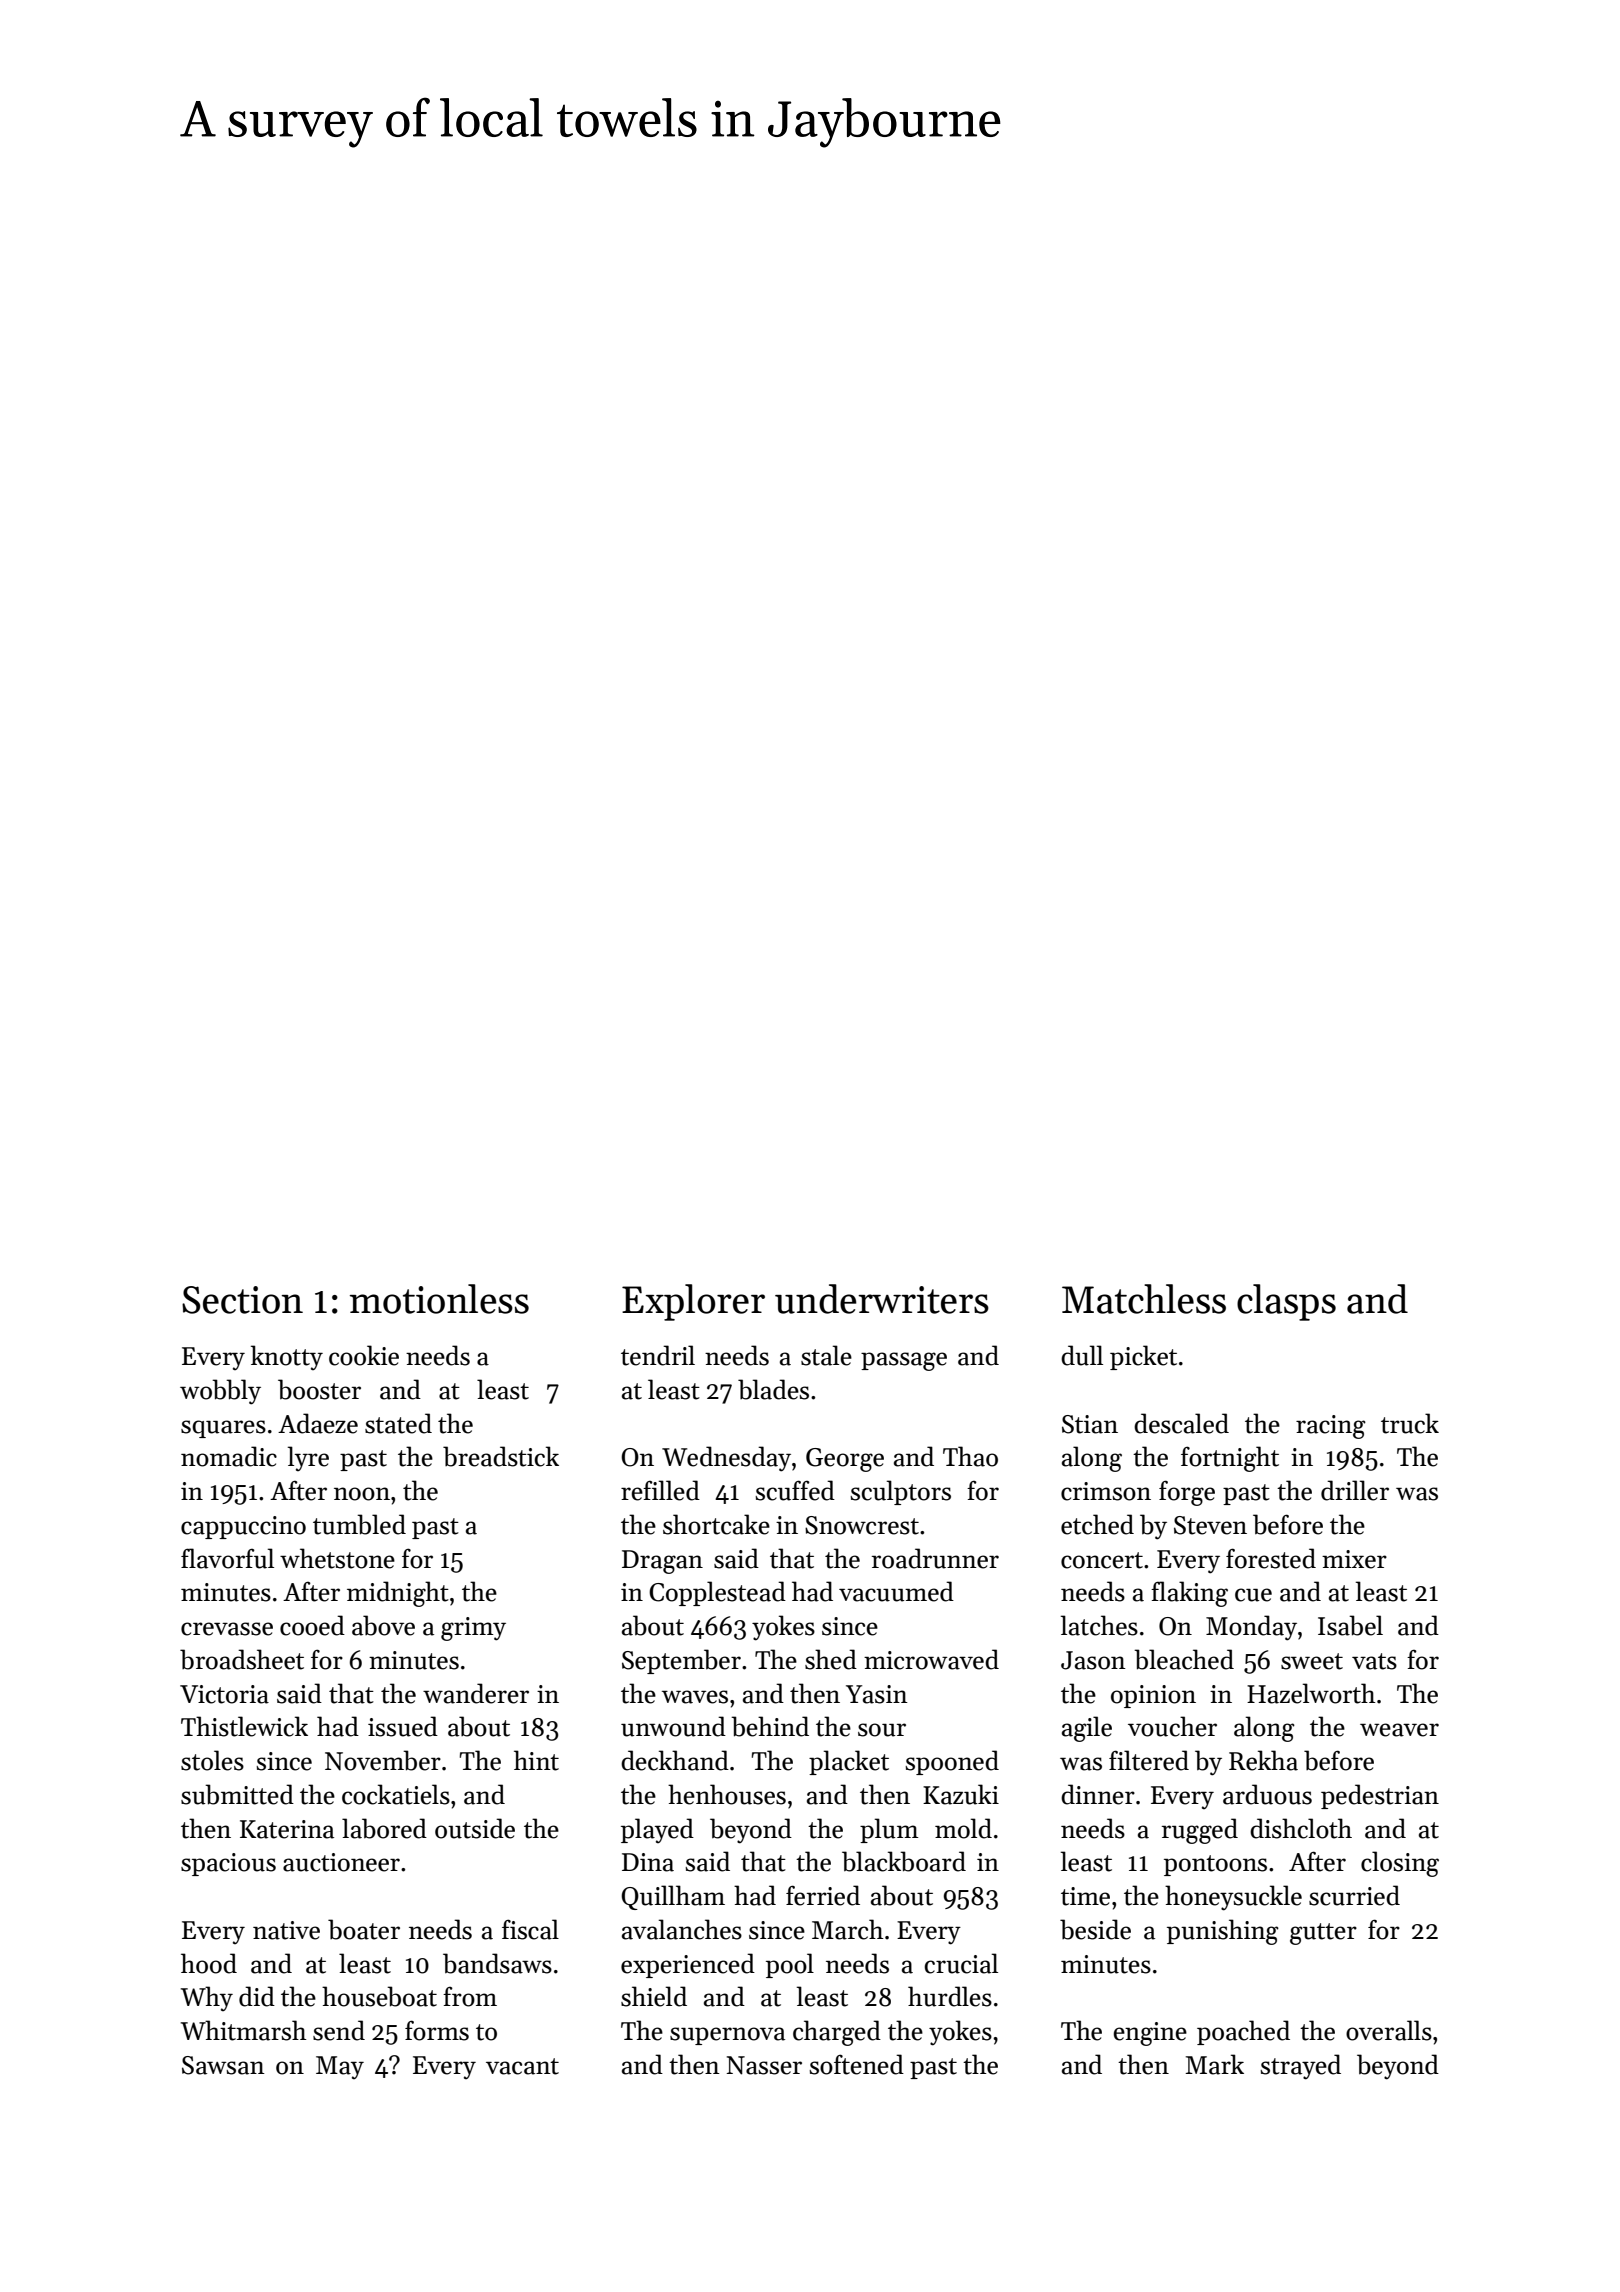  Describe the element at coordinates (242, 1300) in the page. I see `Section` at that location.
